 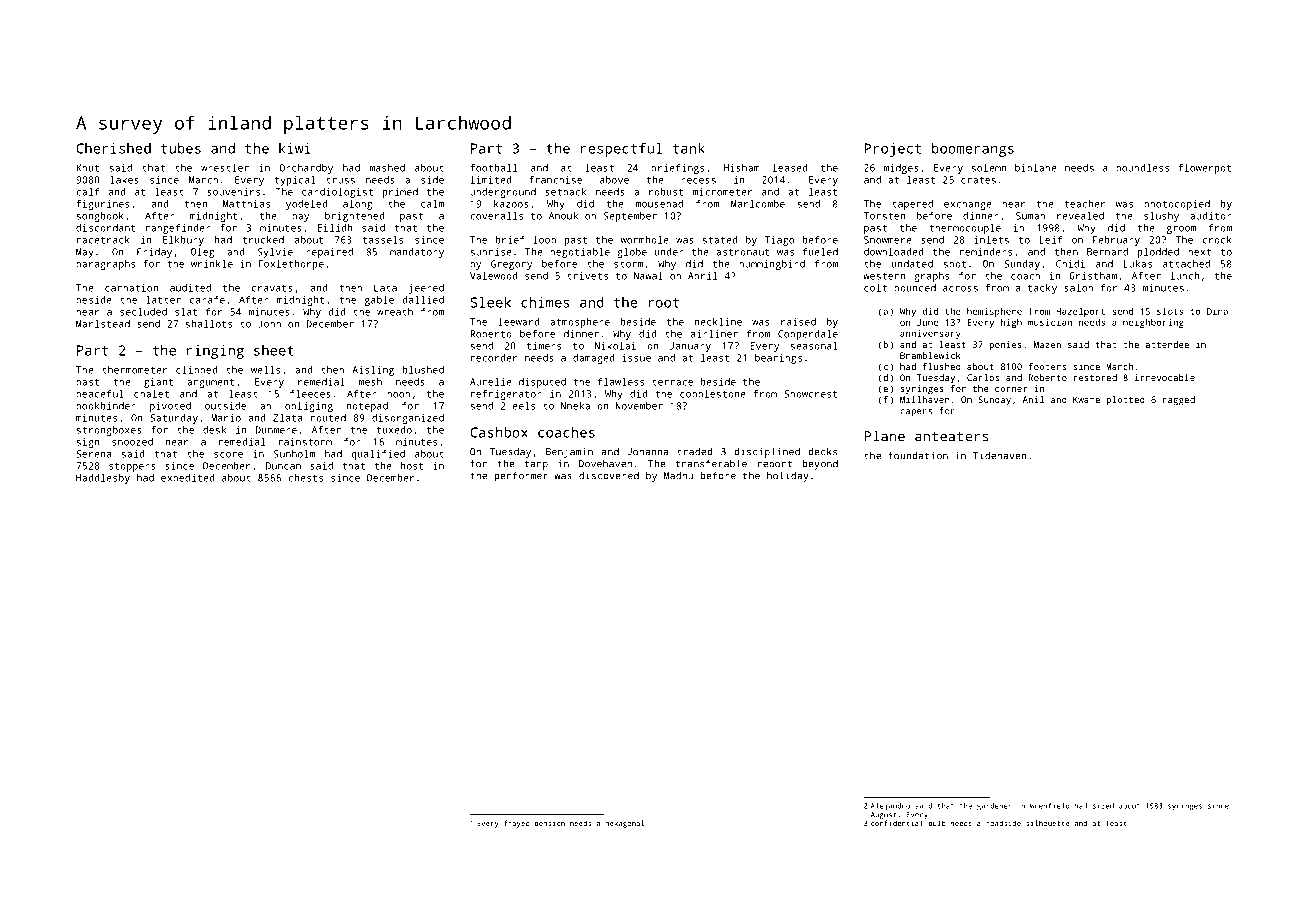 I want to click on Cherished, so click(x=113, y=148).
